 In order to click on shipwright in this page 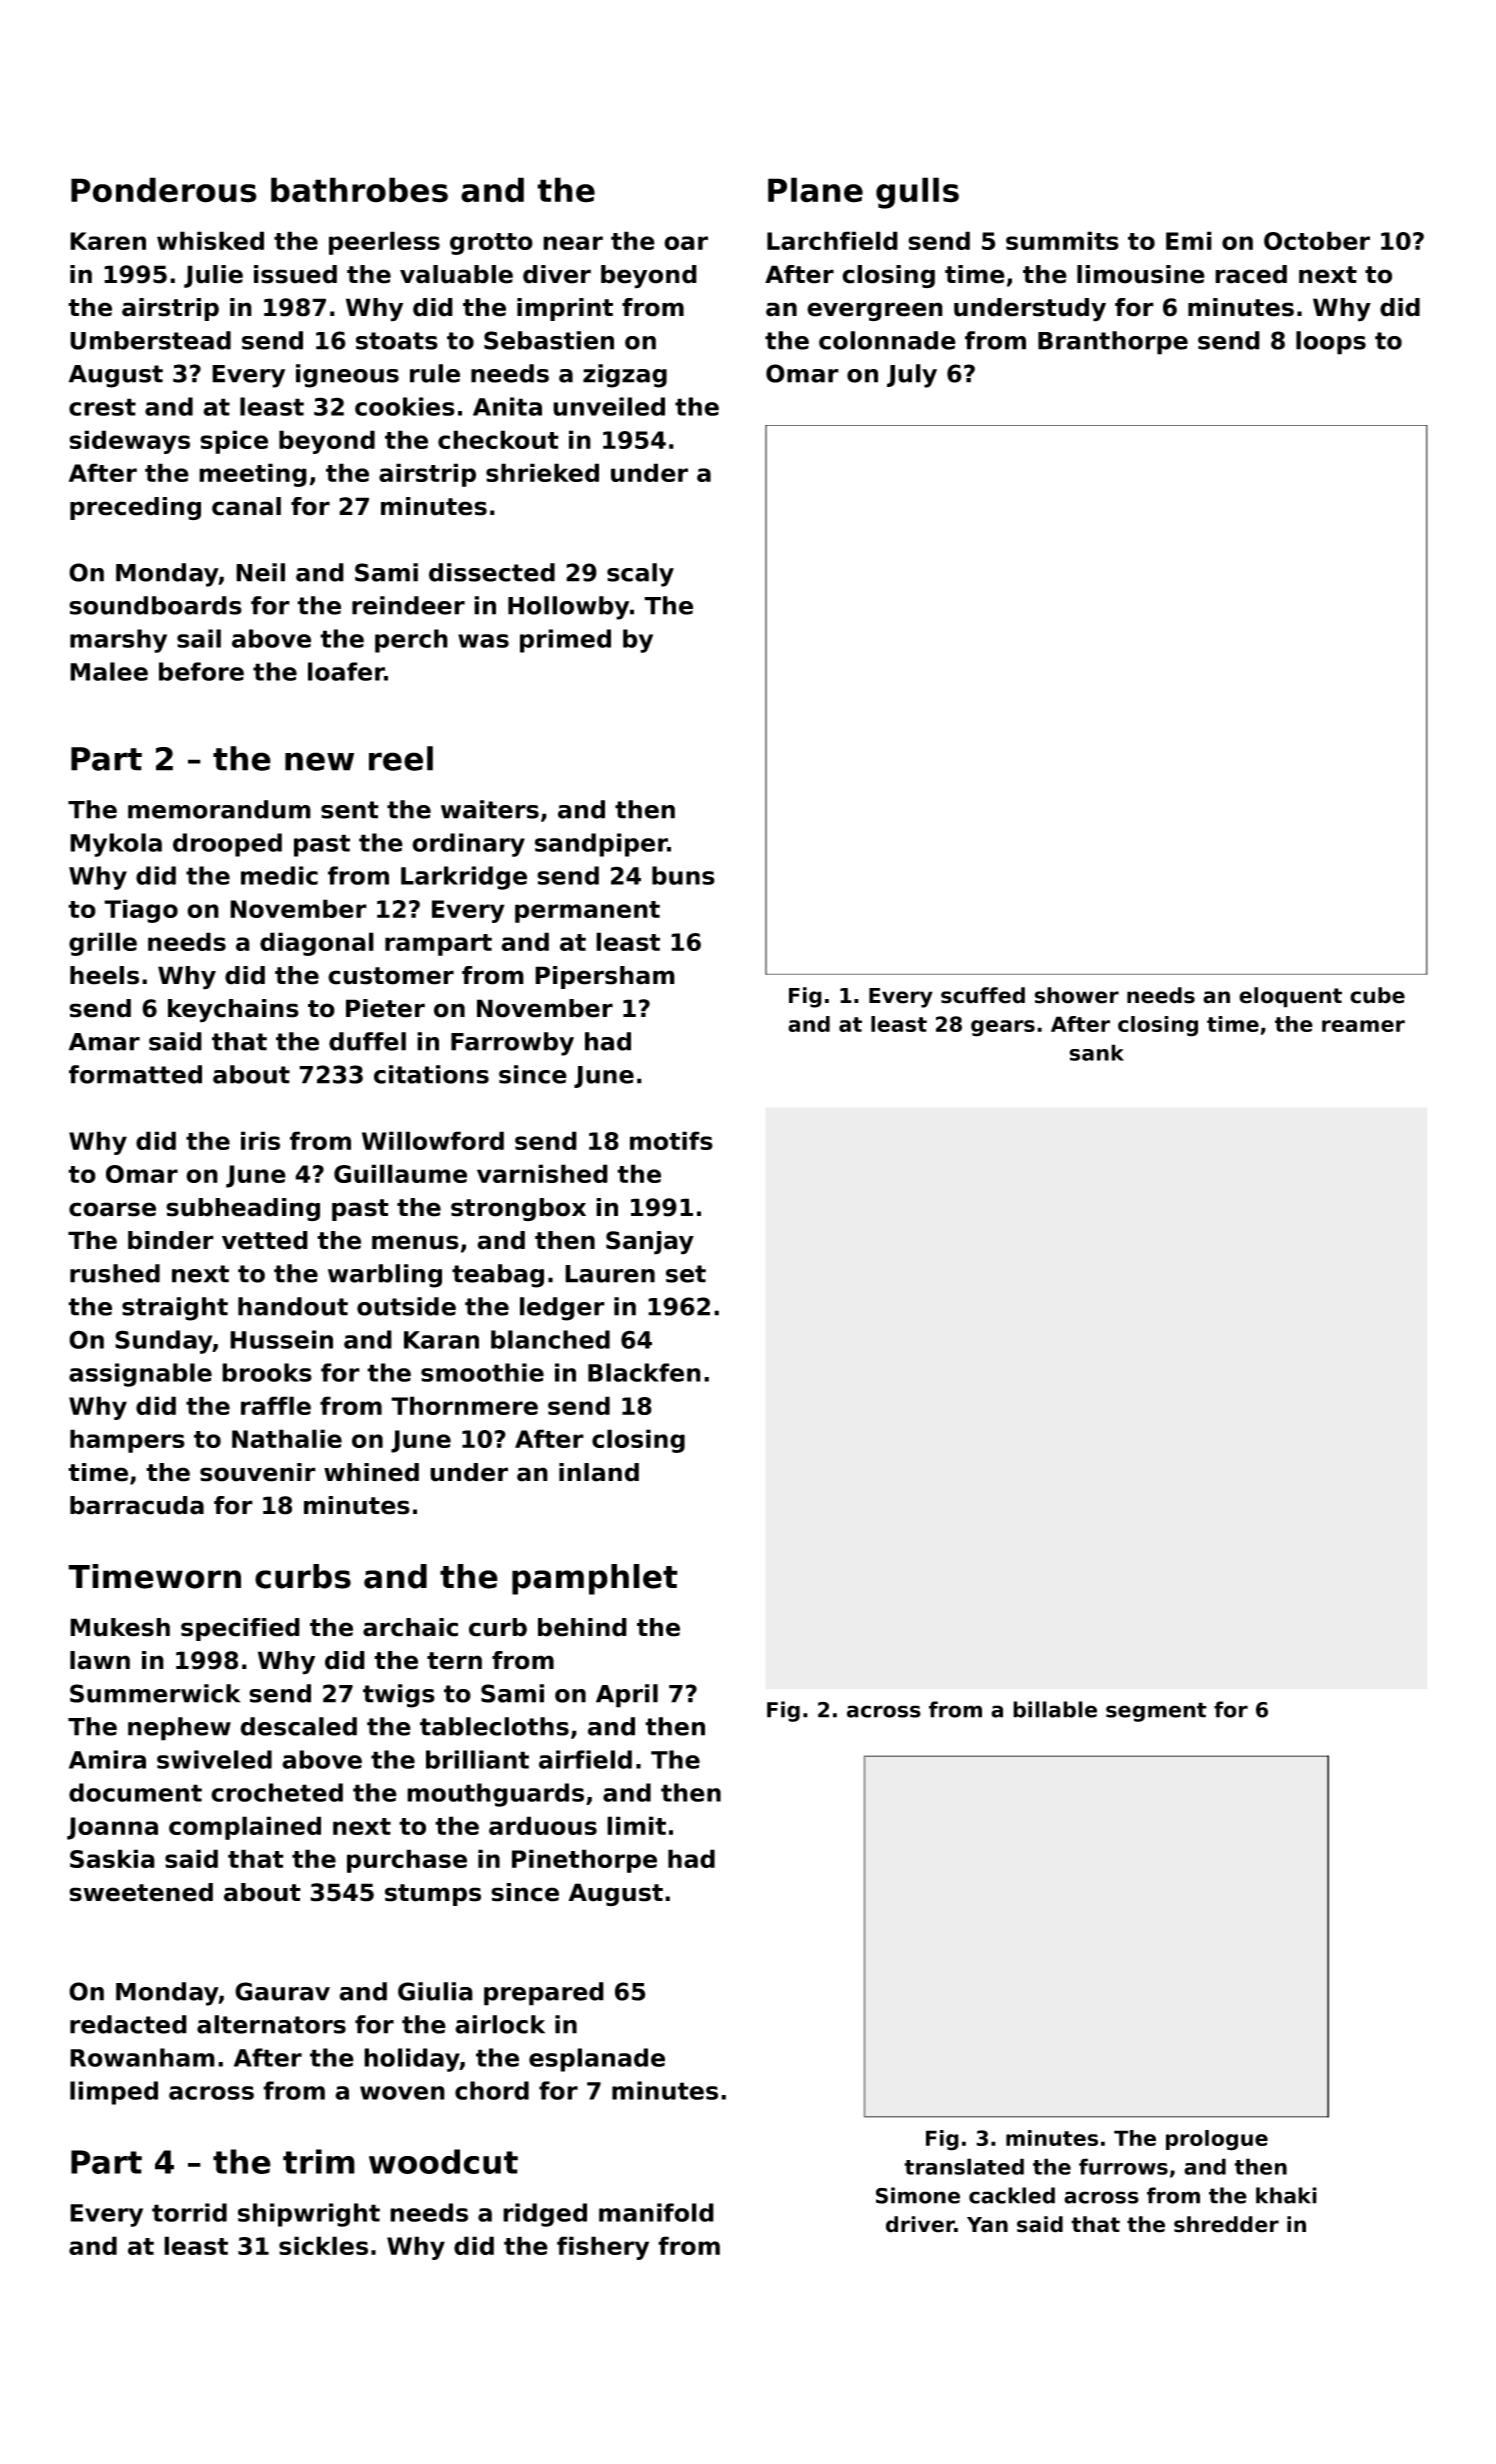, I will do `click(309, 2215)`.
